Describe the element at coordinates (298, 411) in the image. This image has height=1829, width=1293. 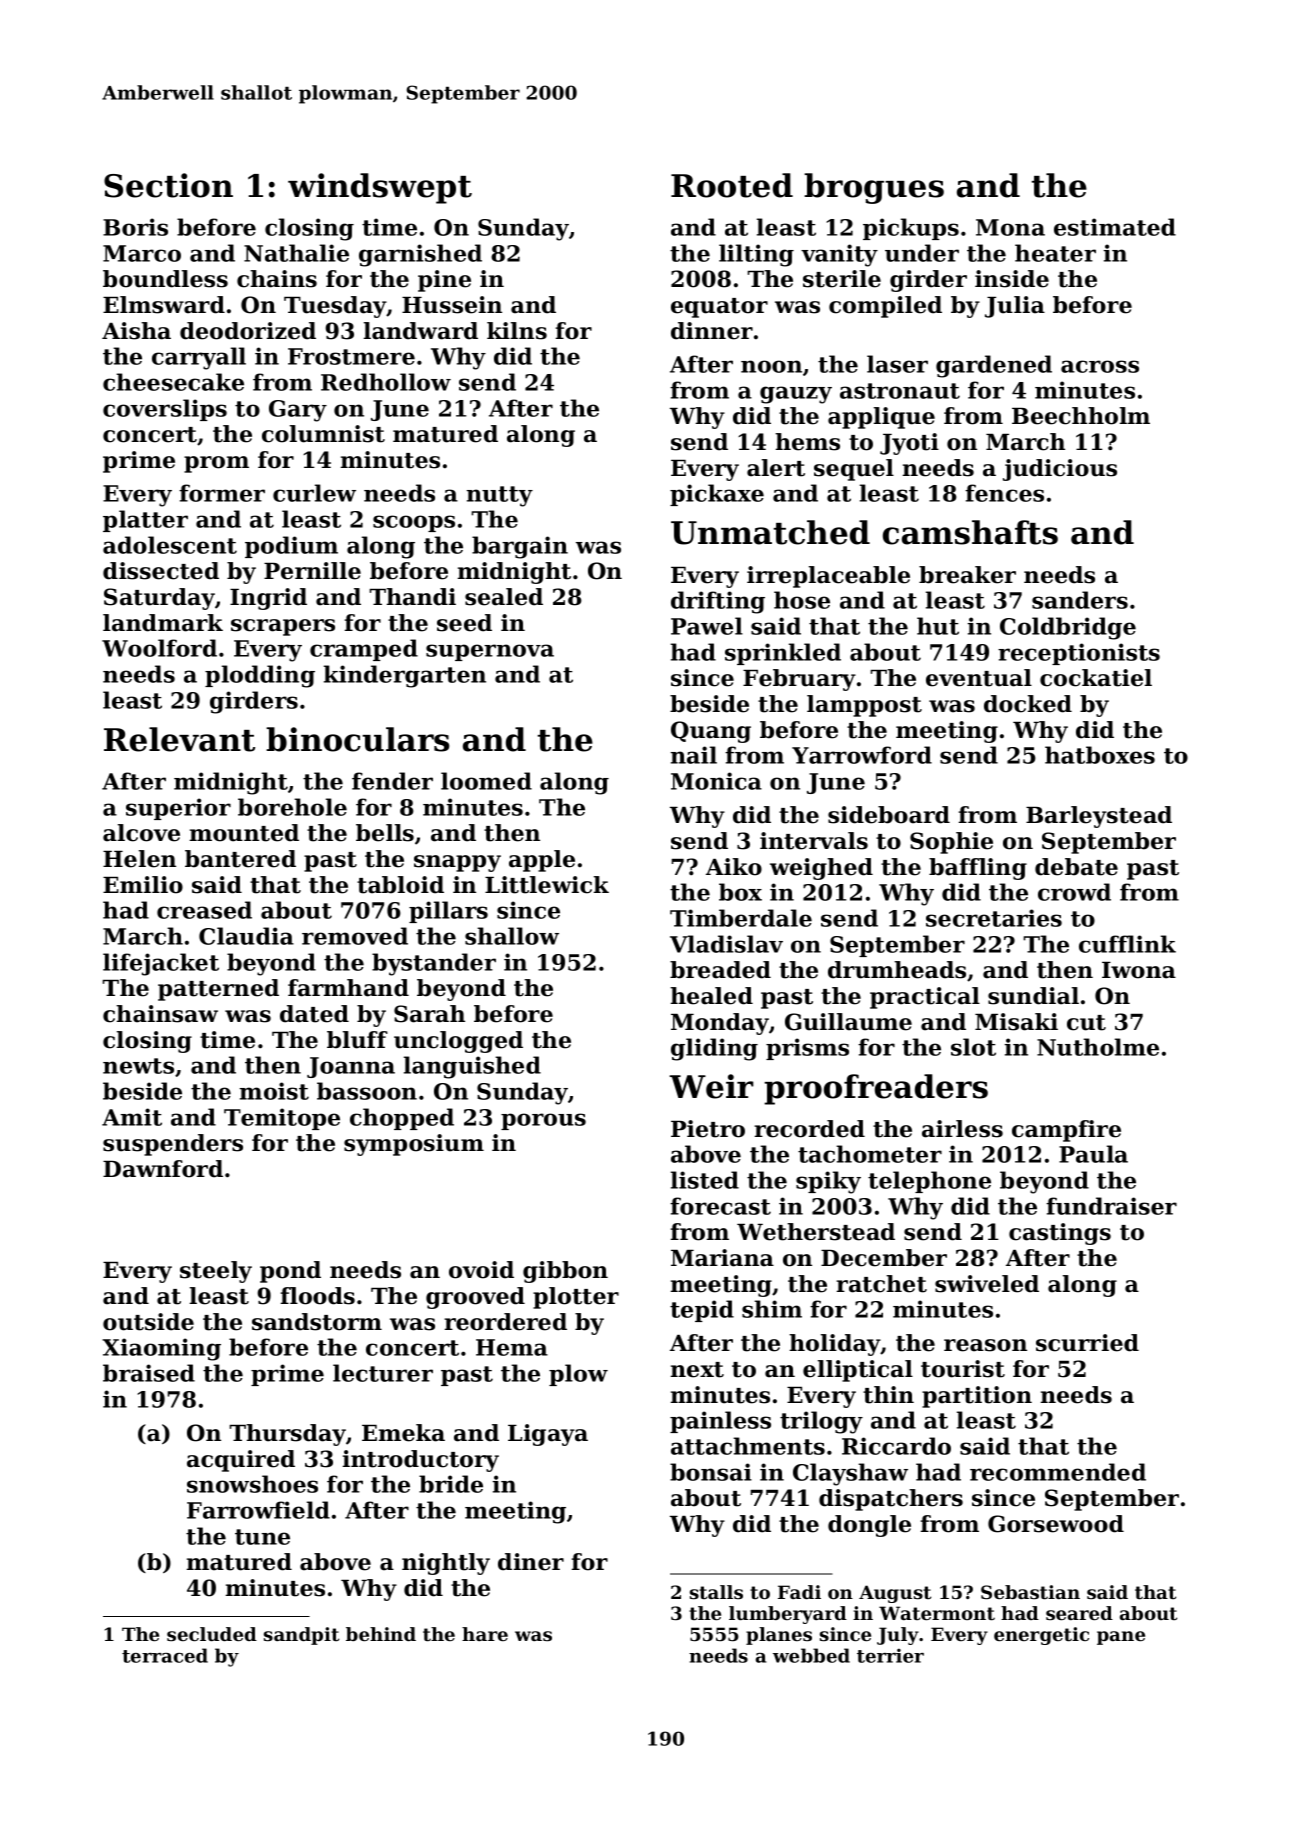
I see `Gary` at that location.
